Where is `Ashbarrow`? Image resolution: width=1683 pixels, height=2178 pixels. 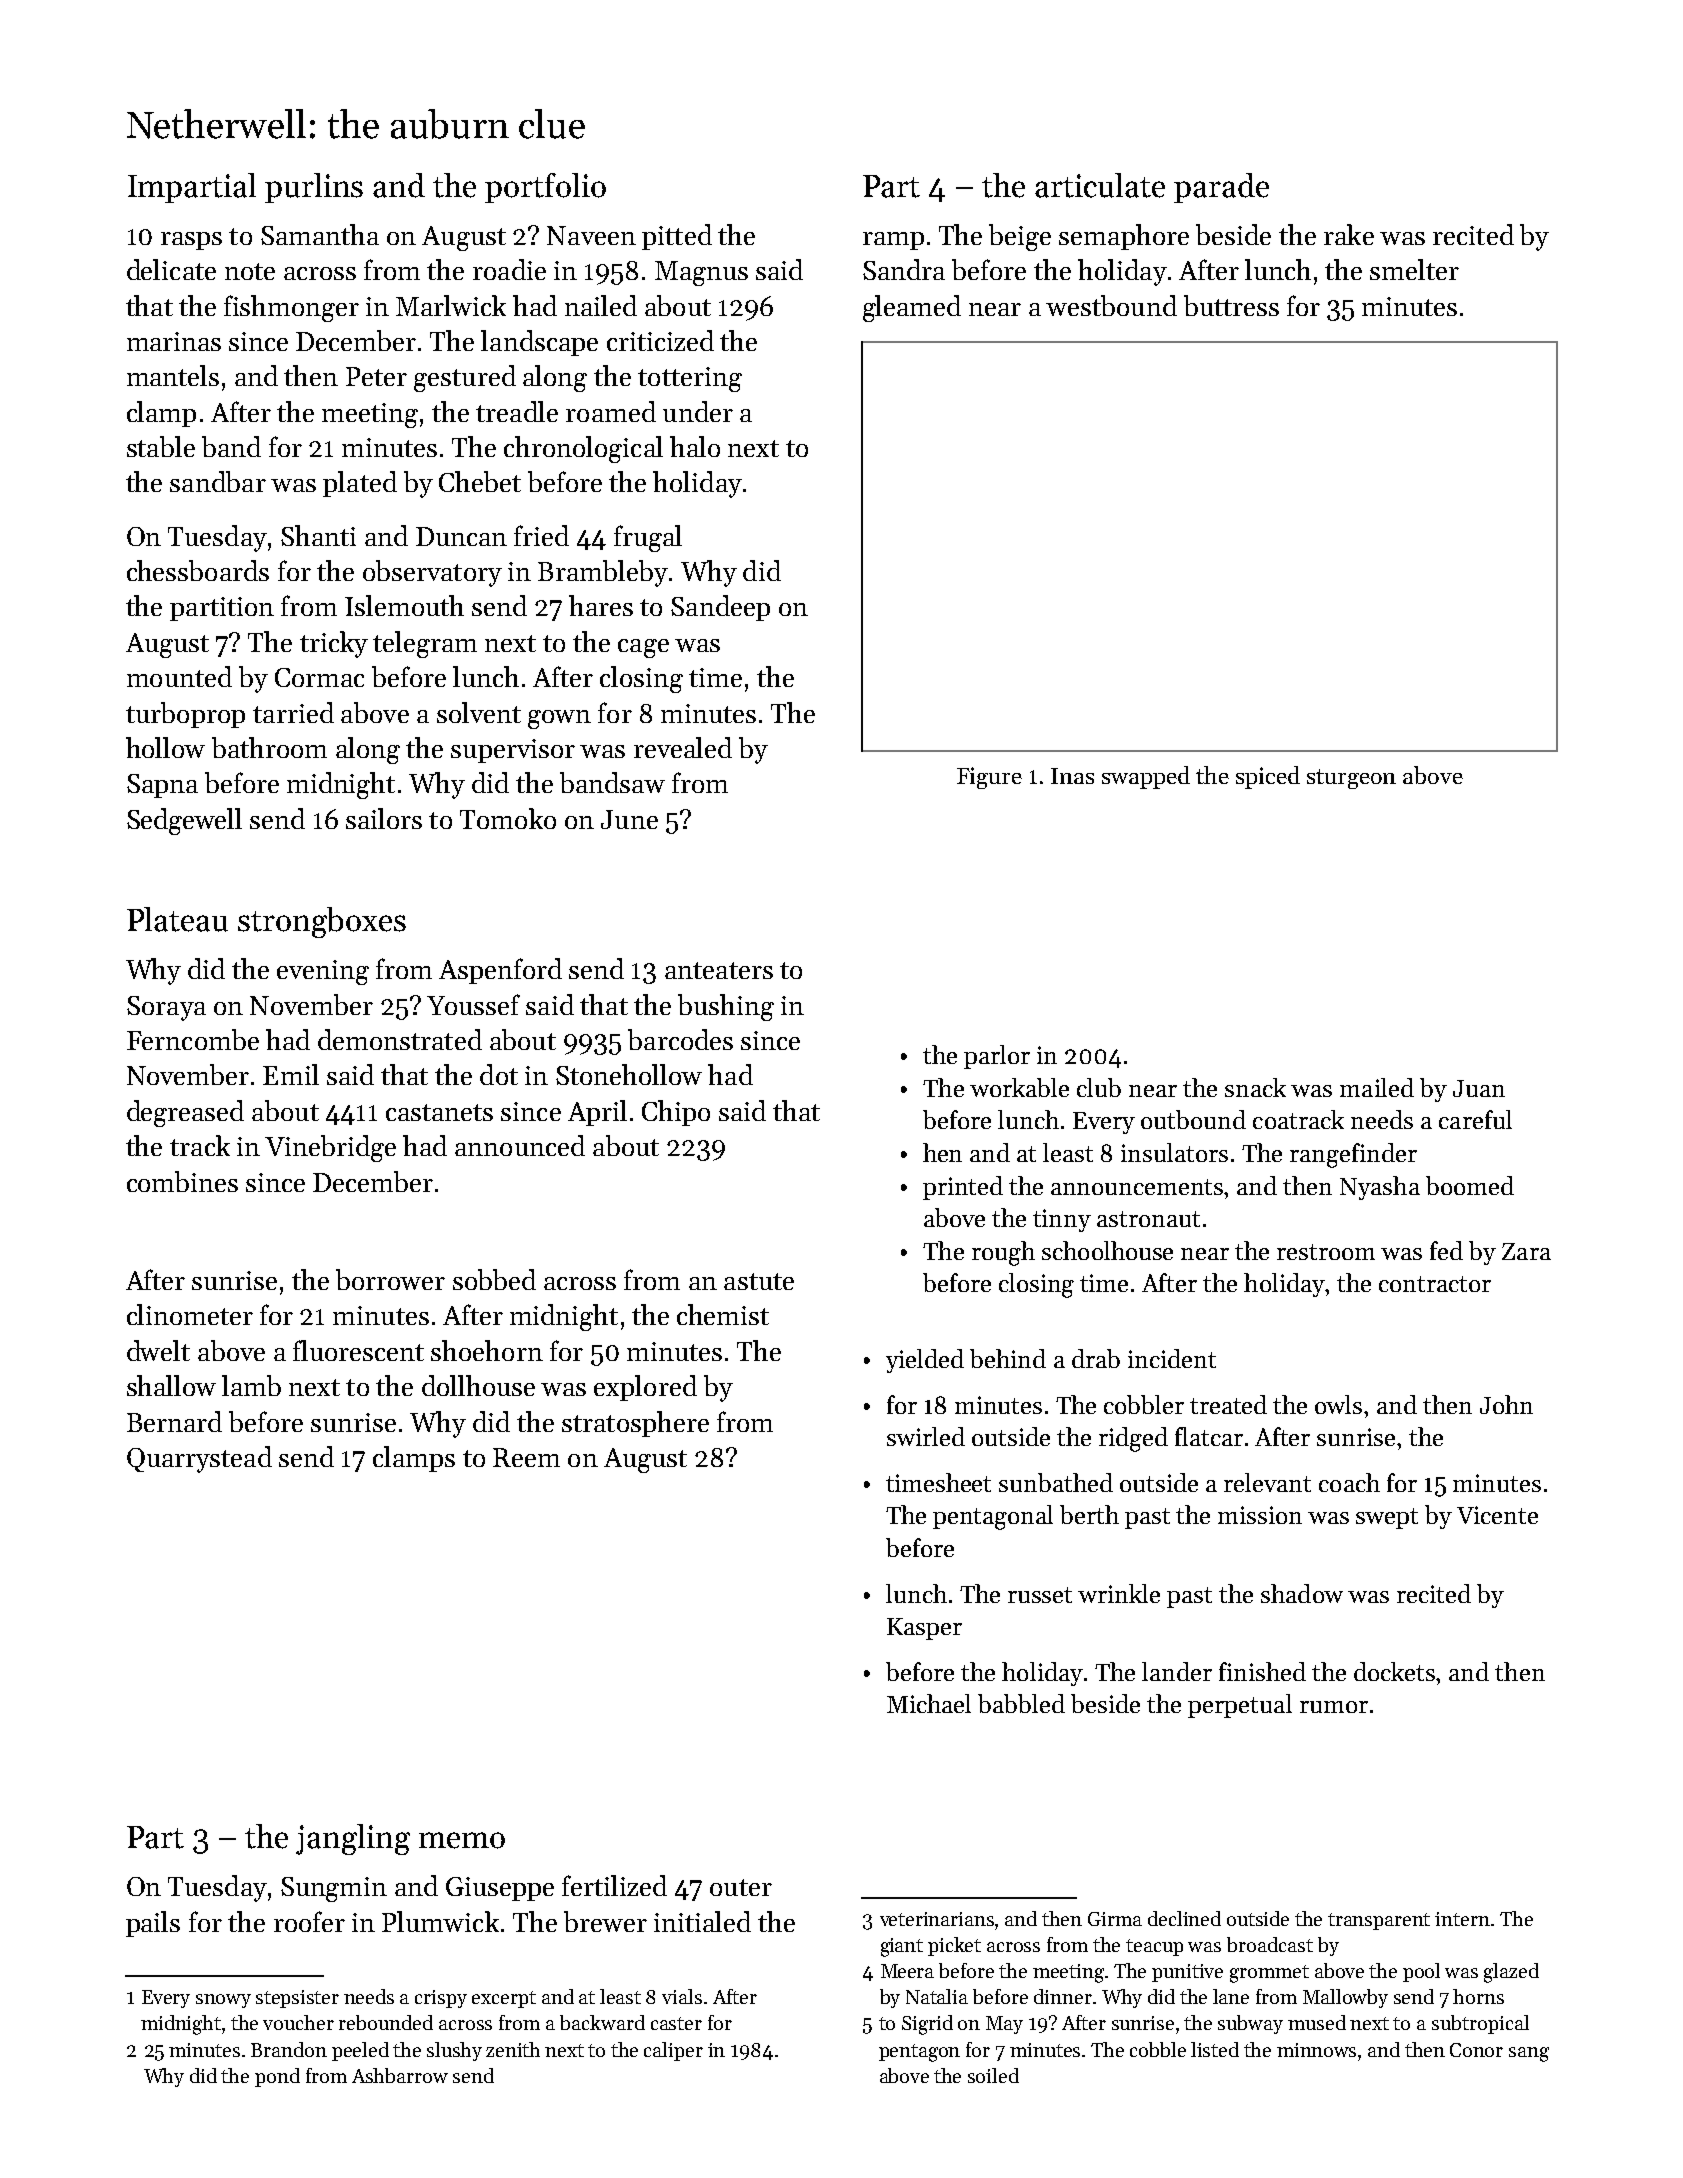
Ashbarrow is located at coordinates (400, 2075).
